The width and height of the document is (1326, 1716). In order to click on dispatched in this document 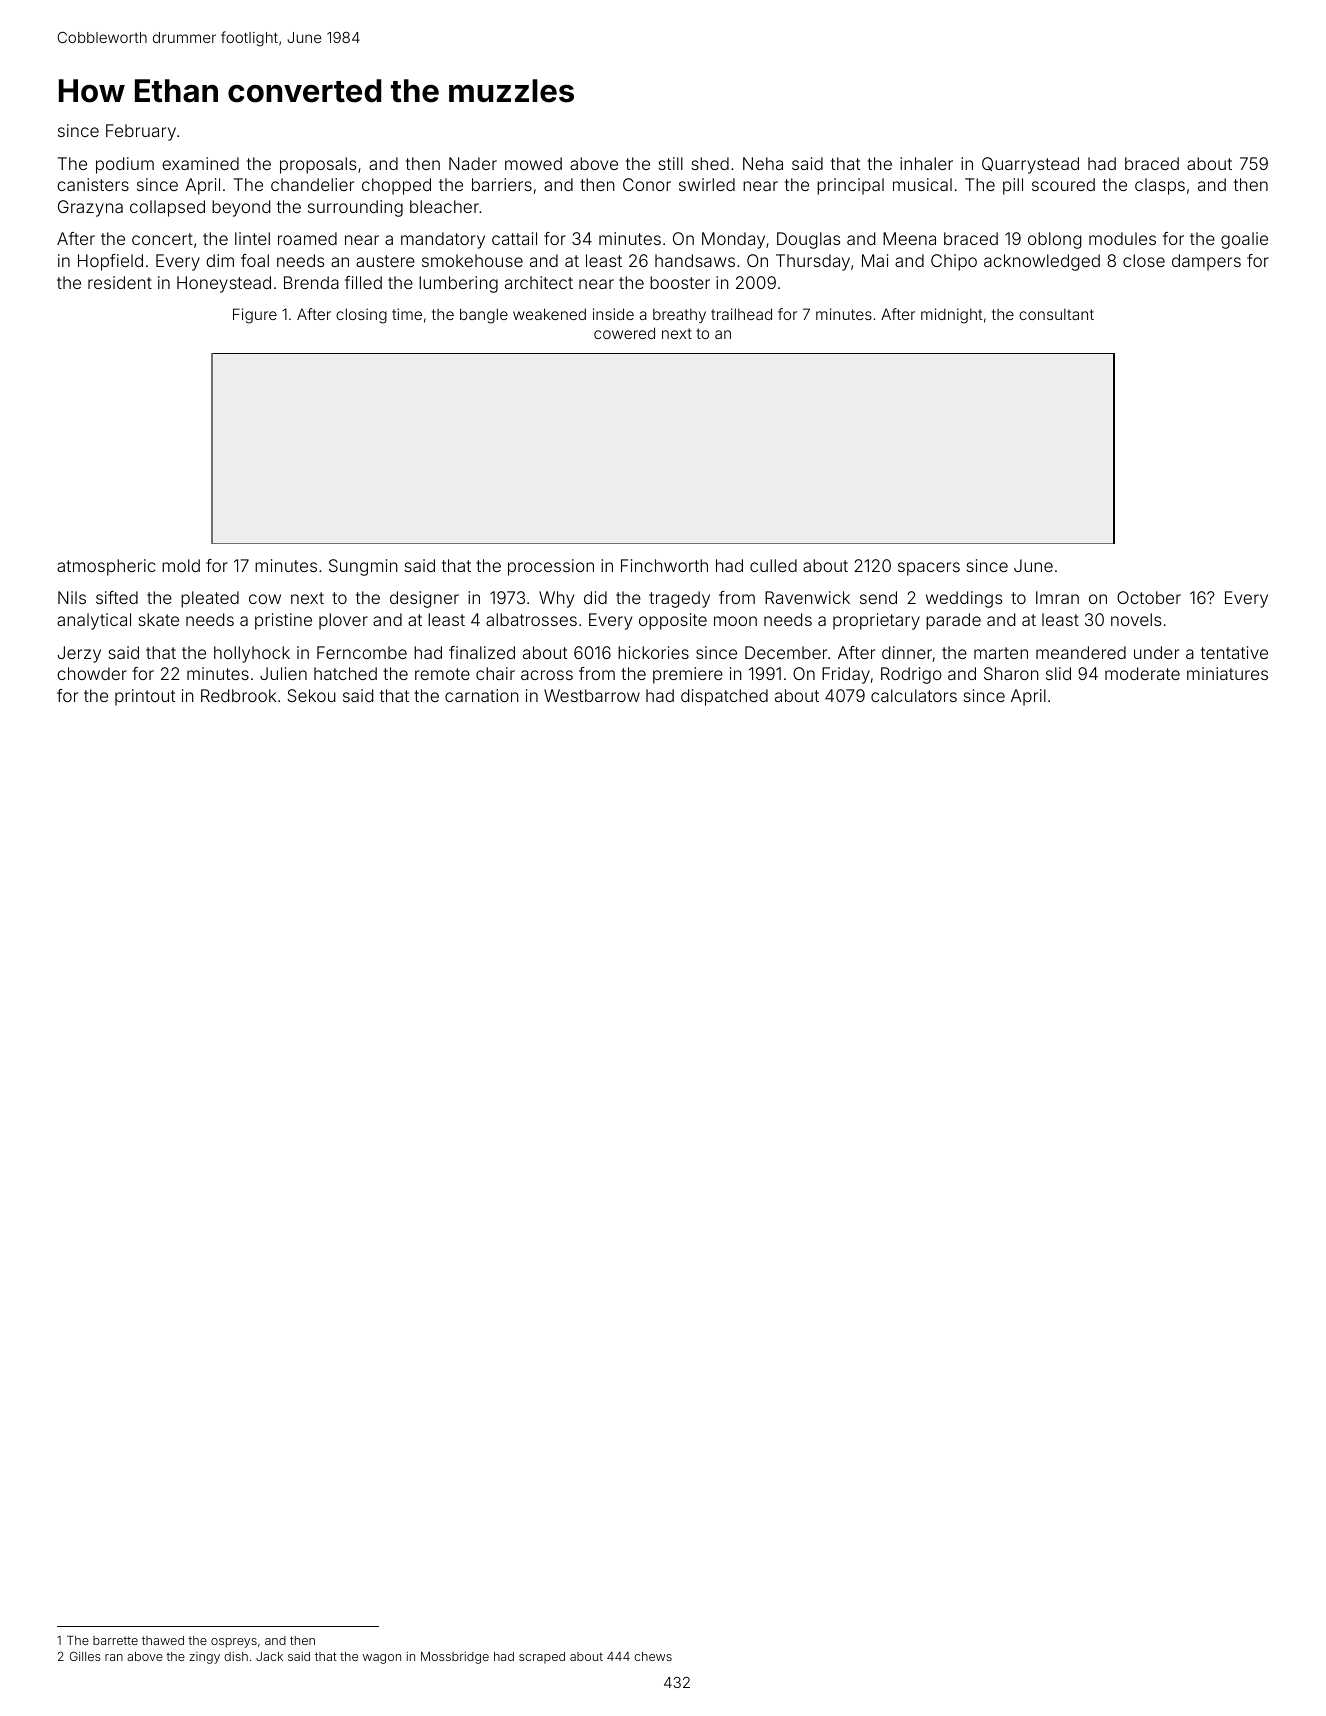, I will do `click(724, 697)`.
